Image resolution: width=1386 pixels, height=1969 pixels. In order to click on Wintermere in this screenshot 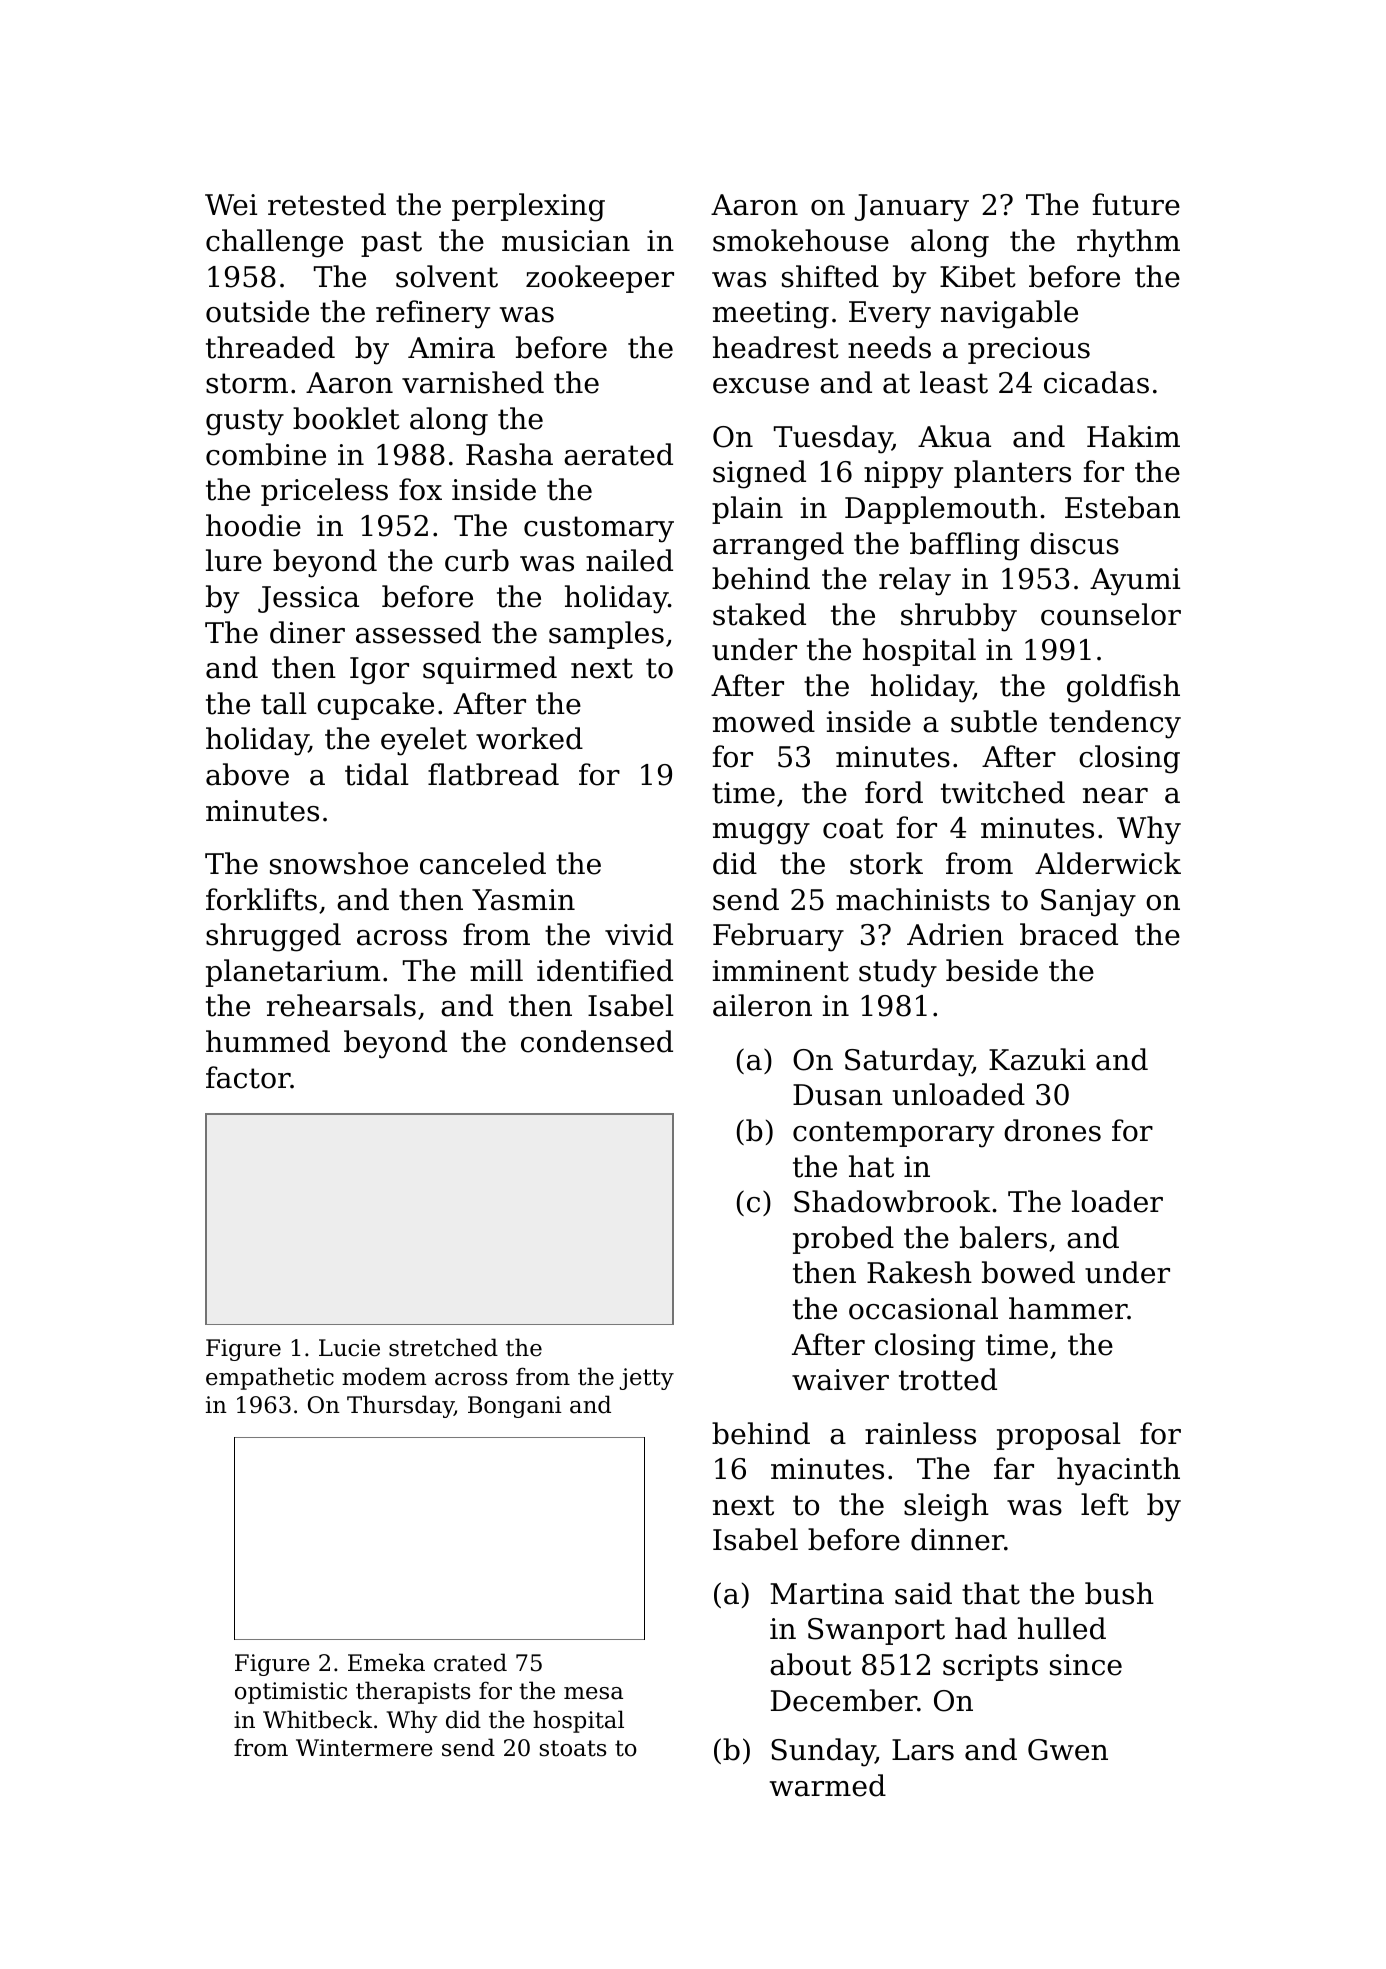, I will do `click(364, 1748)`.
